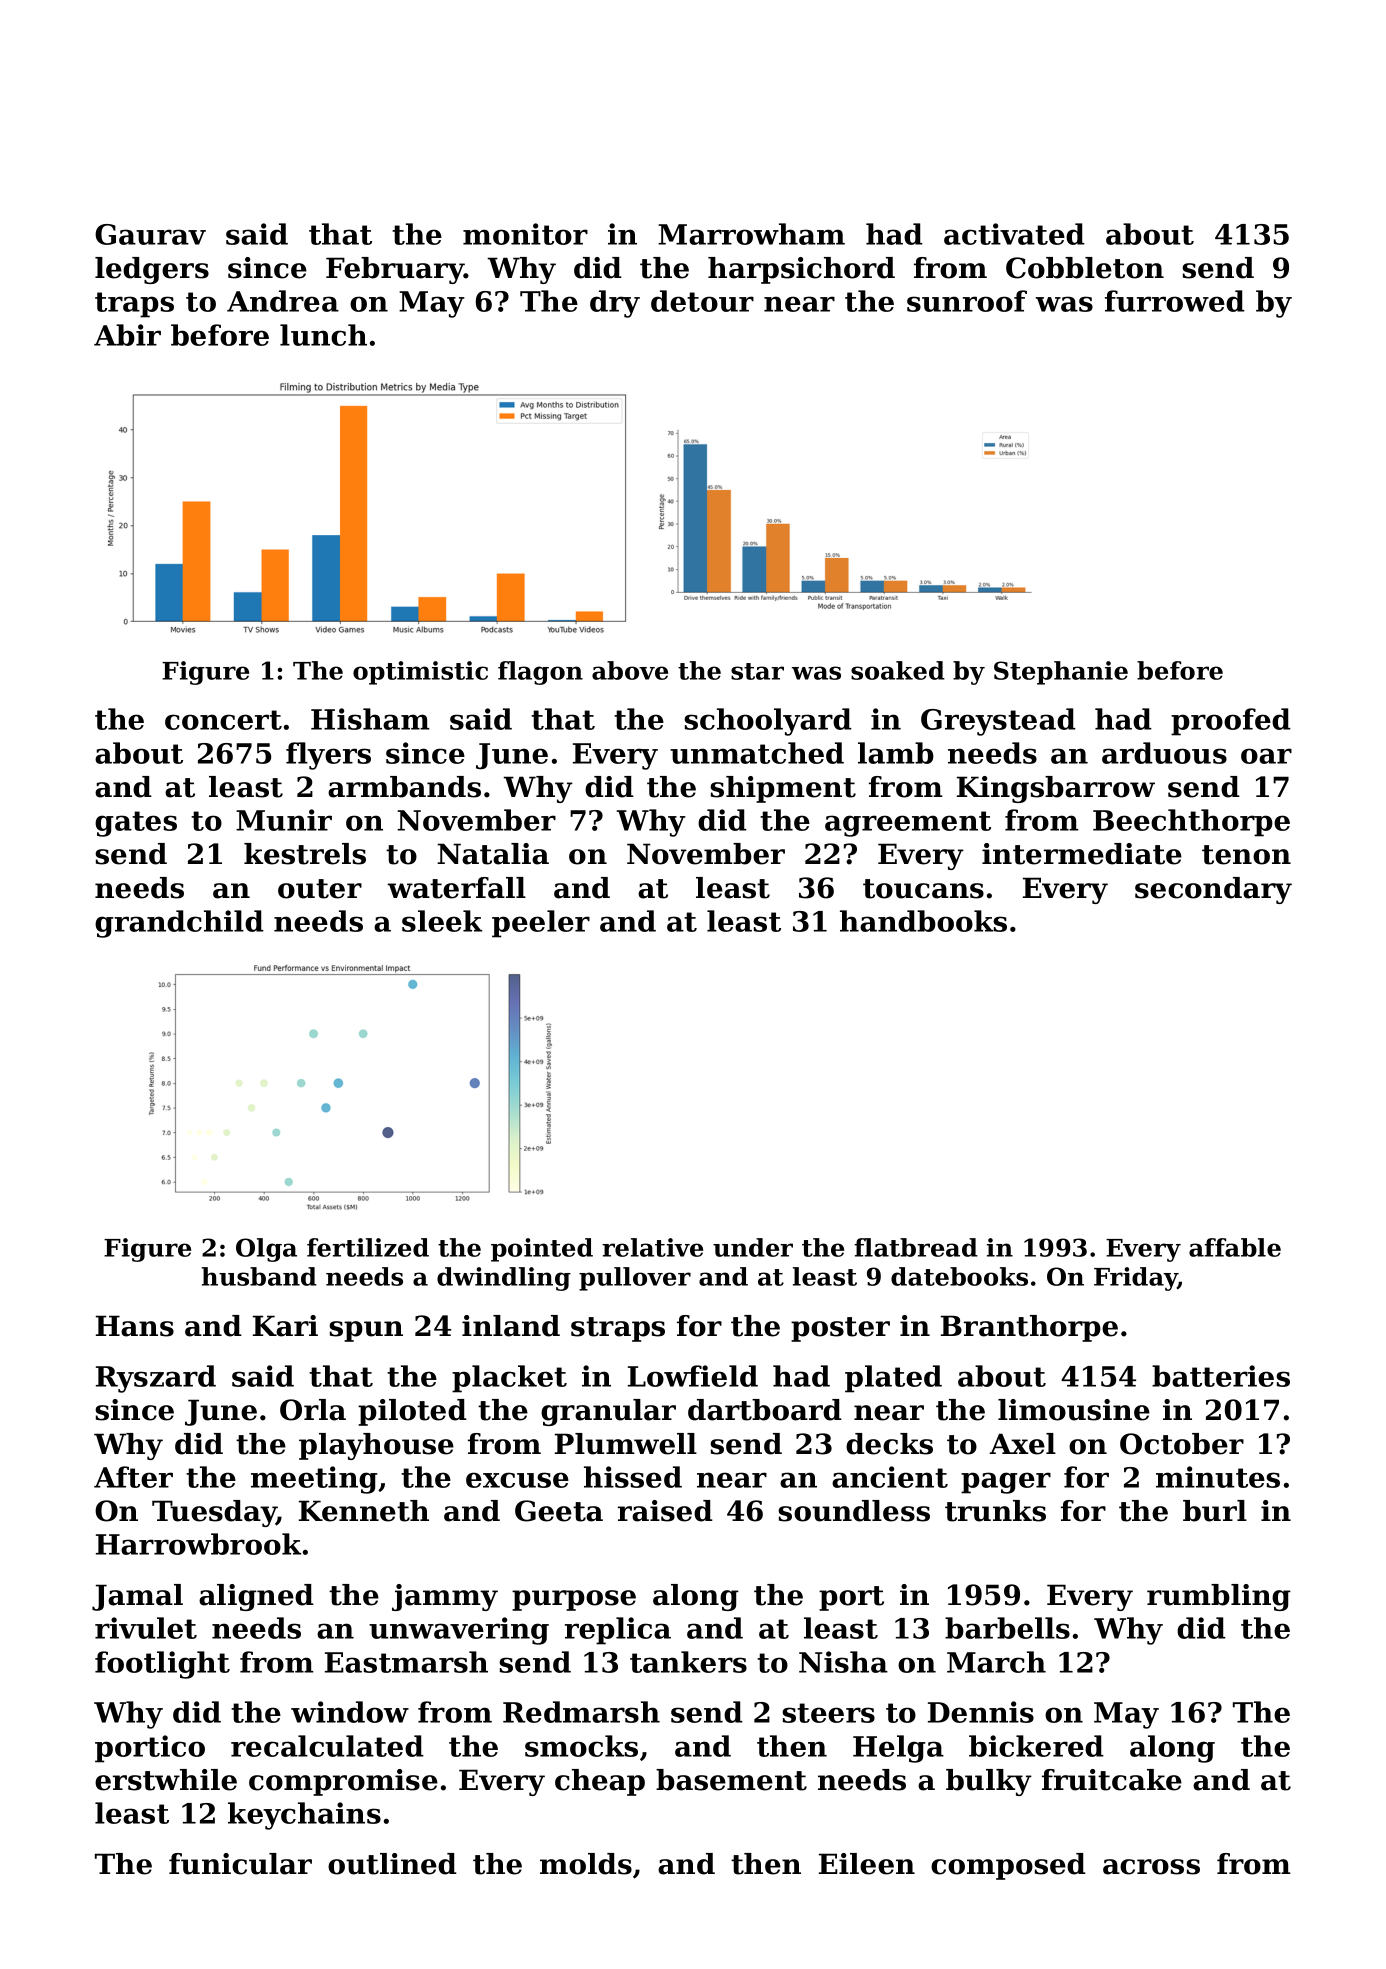  What do you see at coordinates (765, 1410) in the image?
I see `dartboard` at bounding box center [765, 1410].
